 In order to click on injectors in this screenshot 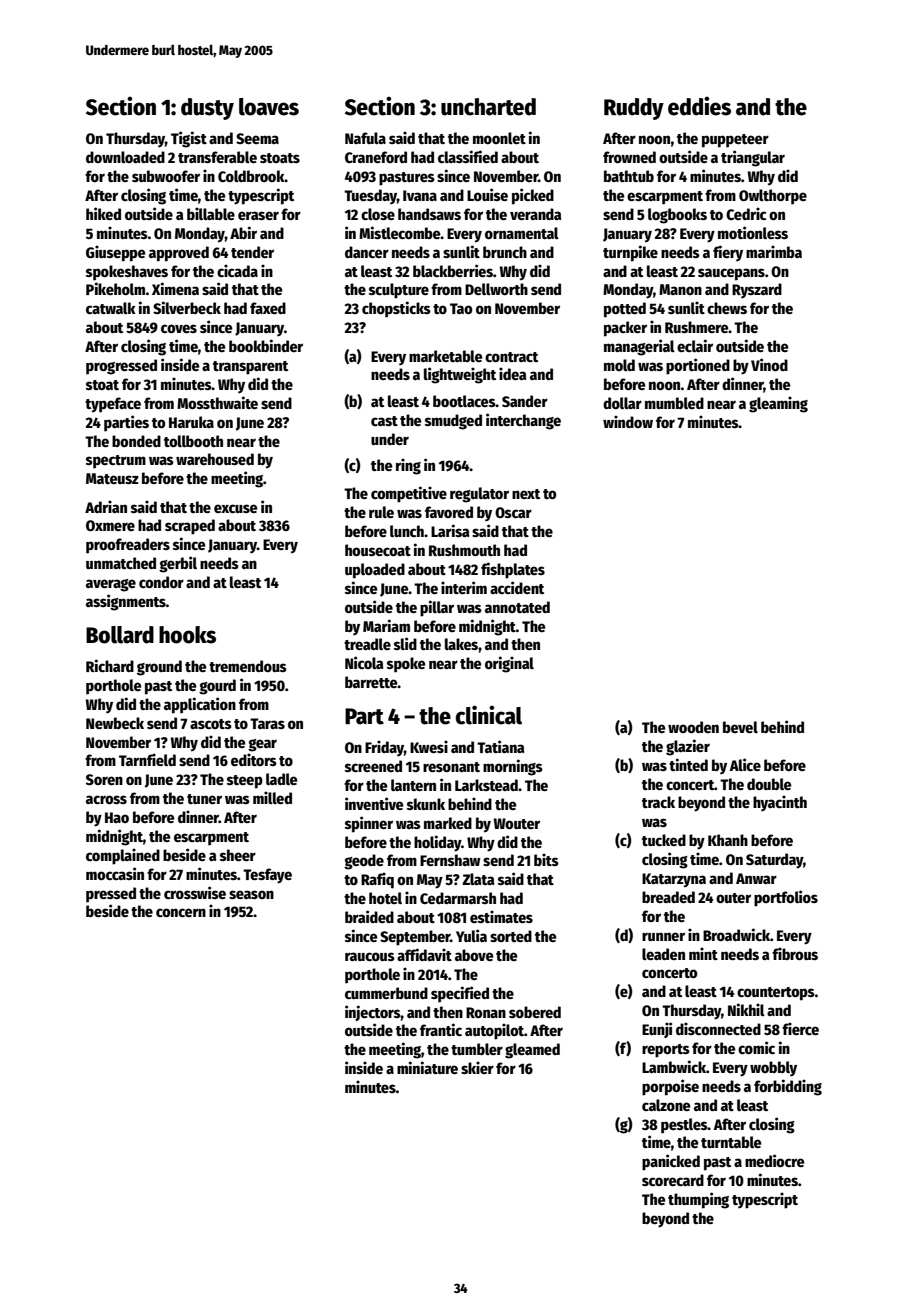, I will do `click(373, 1013)`.
